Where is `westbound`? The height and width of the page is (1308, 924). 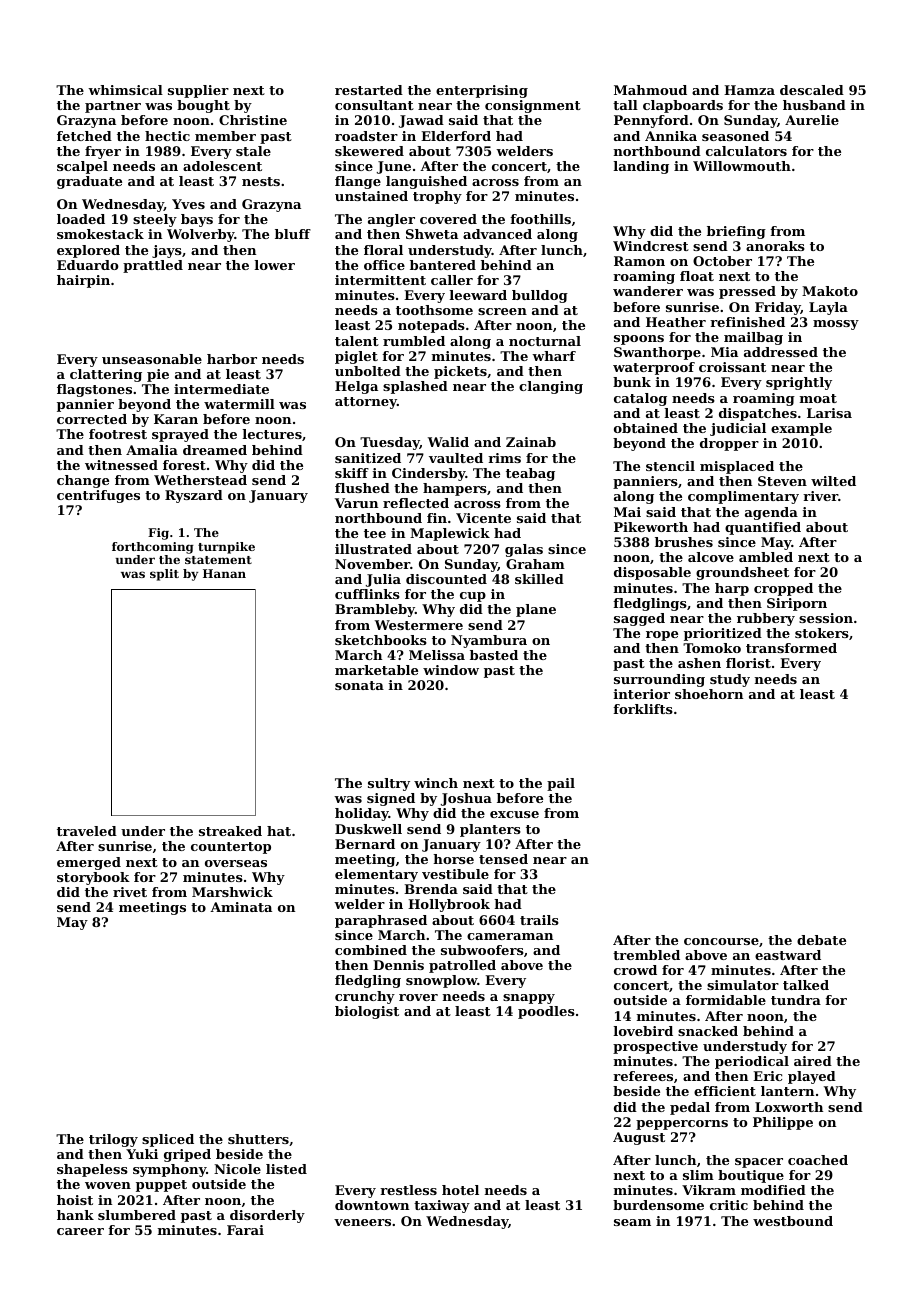
westbound is located at coordinates (793, 1221).
